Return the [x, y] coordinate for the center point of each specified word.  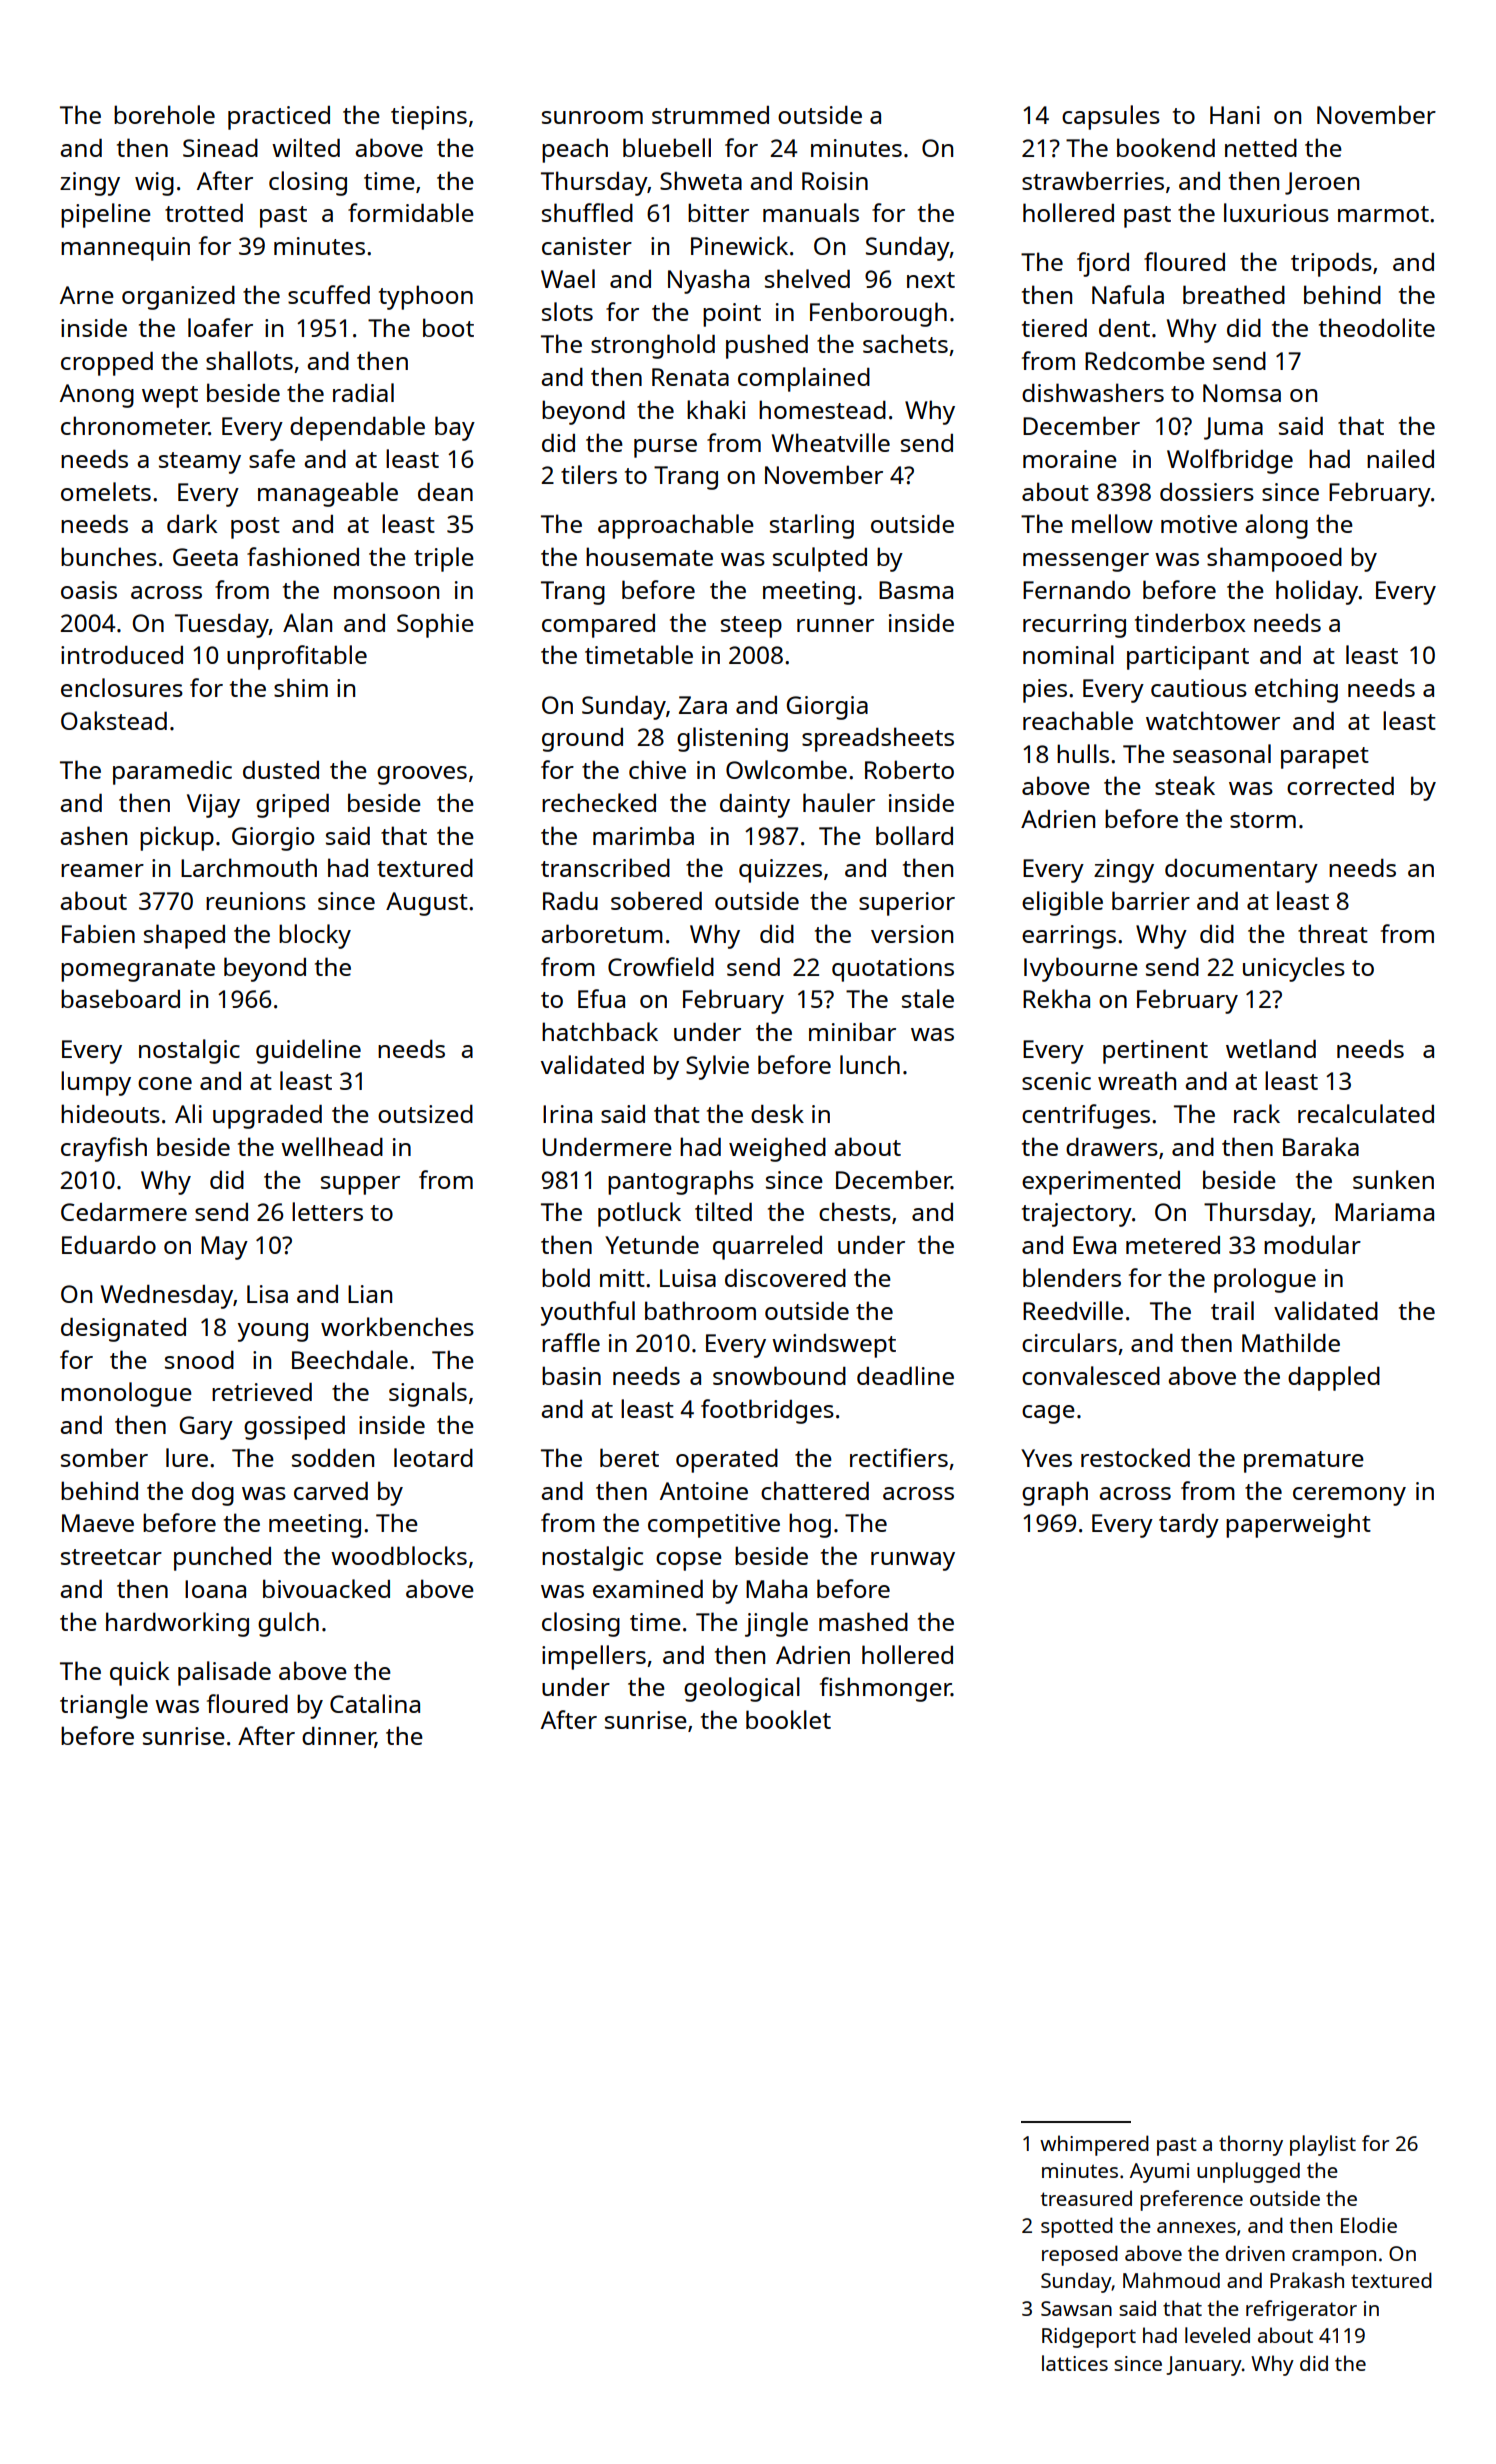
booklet [788, 1719]
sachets [905, 343]
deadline [905, 1375]
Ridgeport [1089, 2337]
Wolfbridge [1230, 461]
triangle [104, 1706]
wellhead [332, 1146]
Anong [97, 396]
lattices [1075, 2363]
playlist [1323, 2145]
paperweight [1298, 1525]
